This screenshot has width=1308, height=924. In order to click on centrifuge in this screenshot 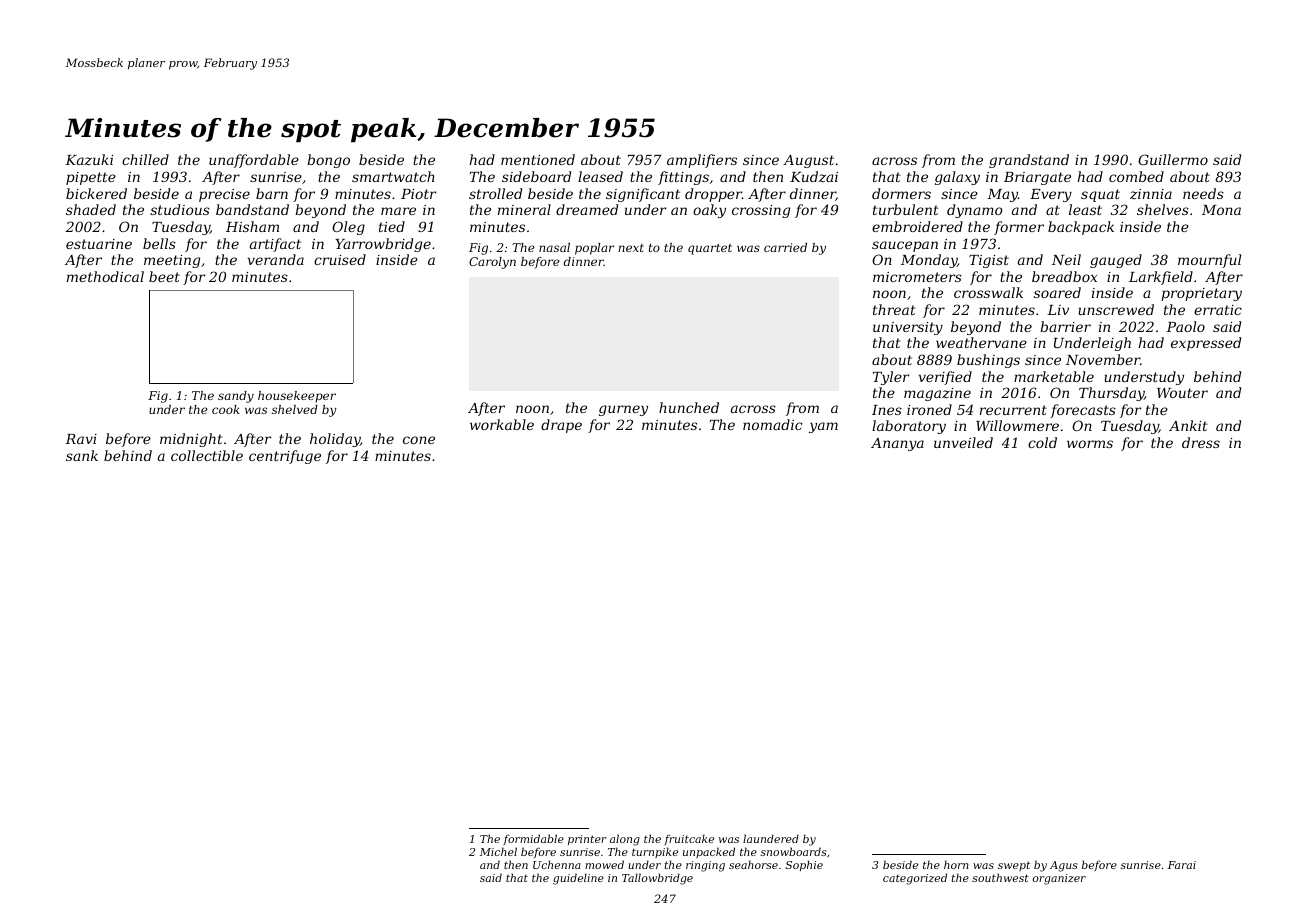, I will do `click(285, 457)`.
